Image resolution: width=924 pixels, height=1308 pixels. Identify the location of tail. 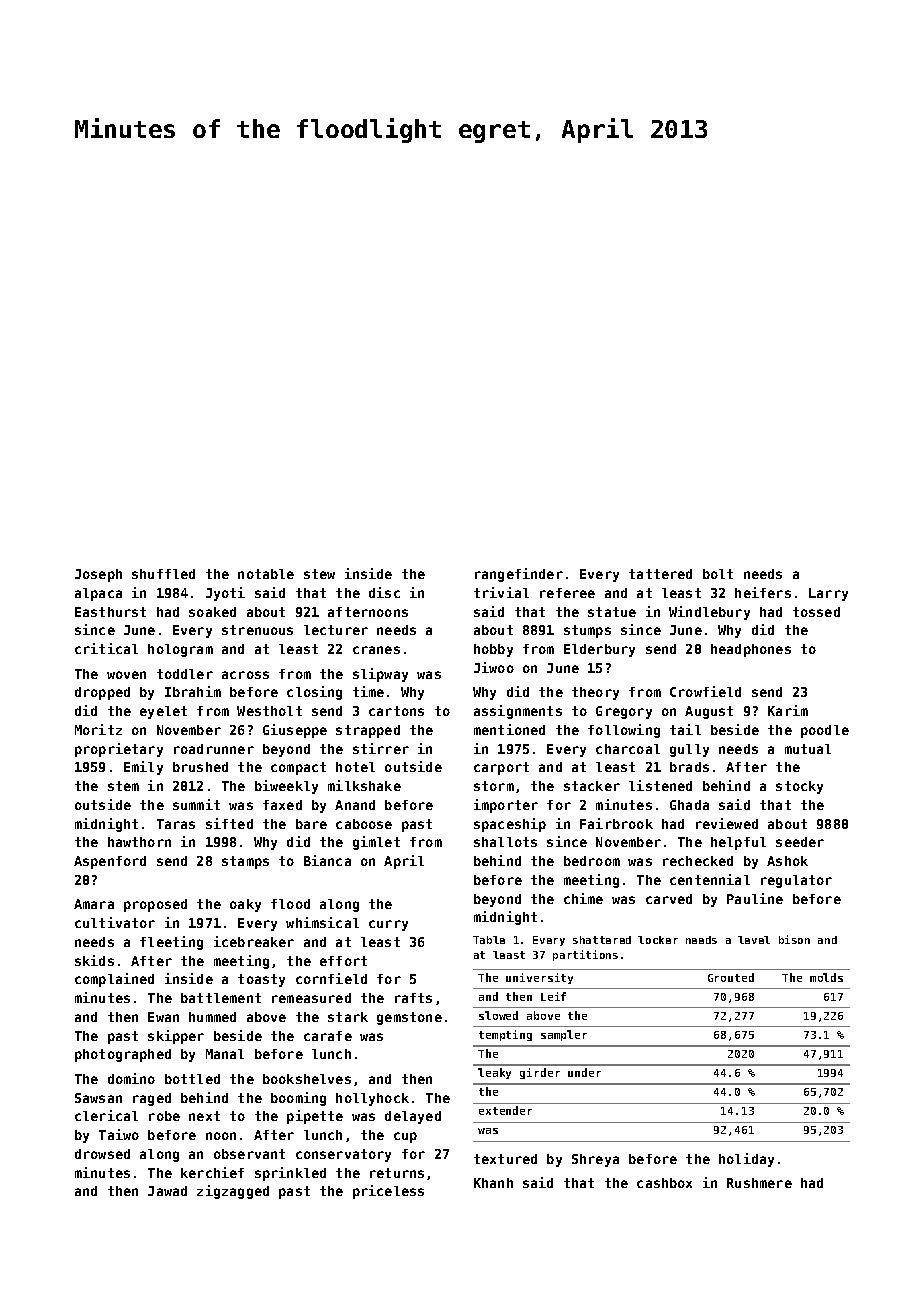
(685, 729).
